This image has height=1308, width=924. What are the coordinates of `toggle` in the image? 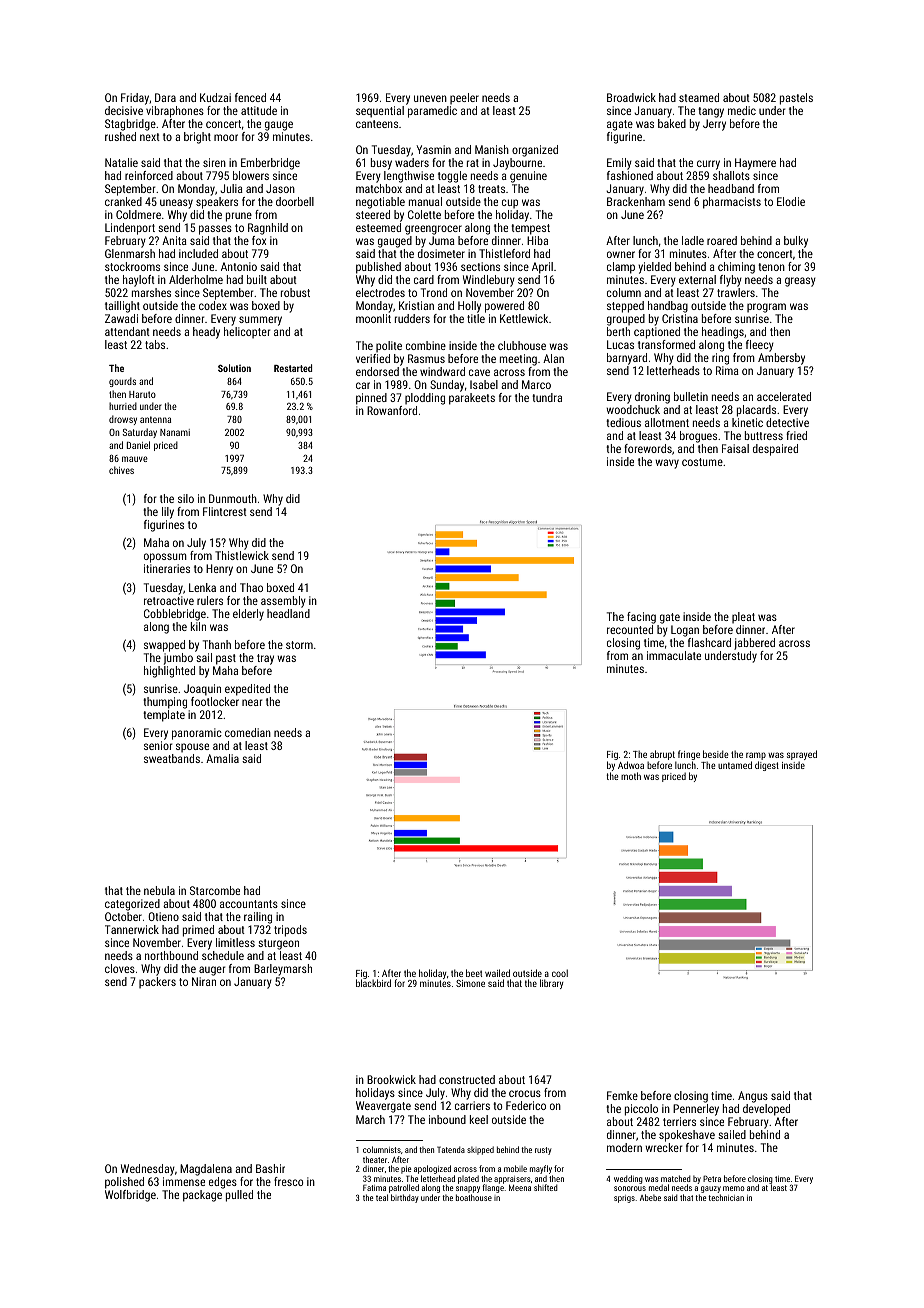 It's located at (452, 177).
